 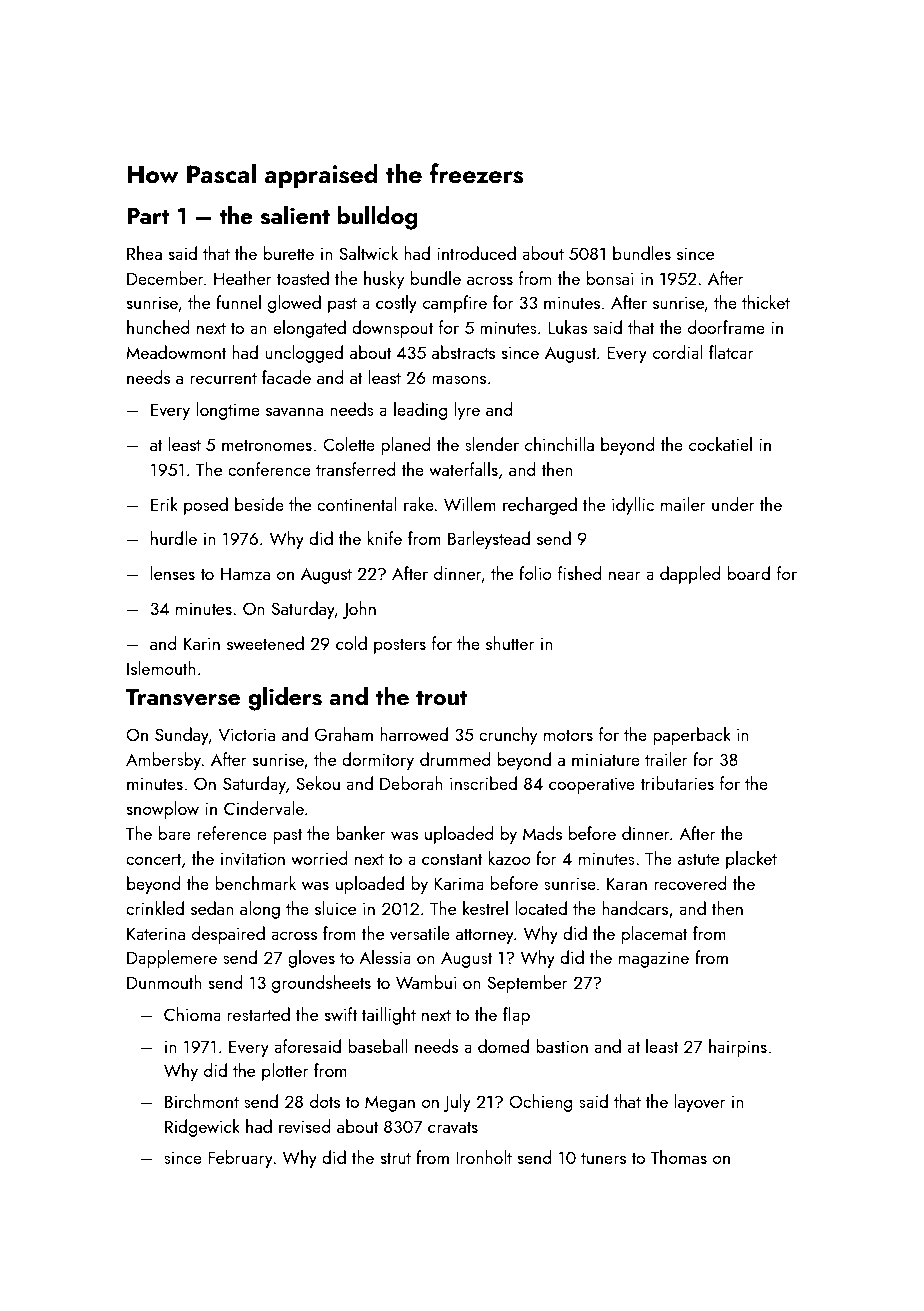 I want to click on February, so click(x=240, y=1159).
